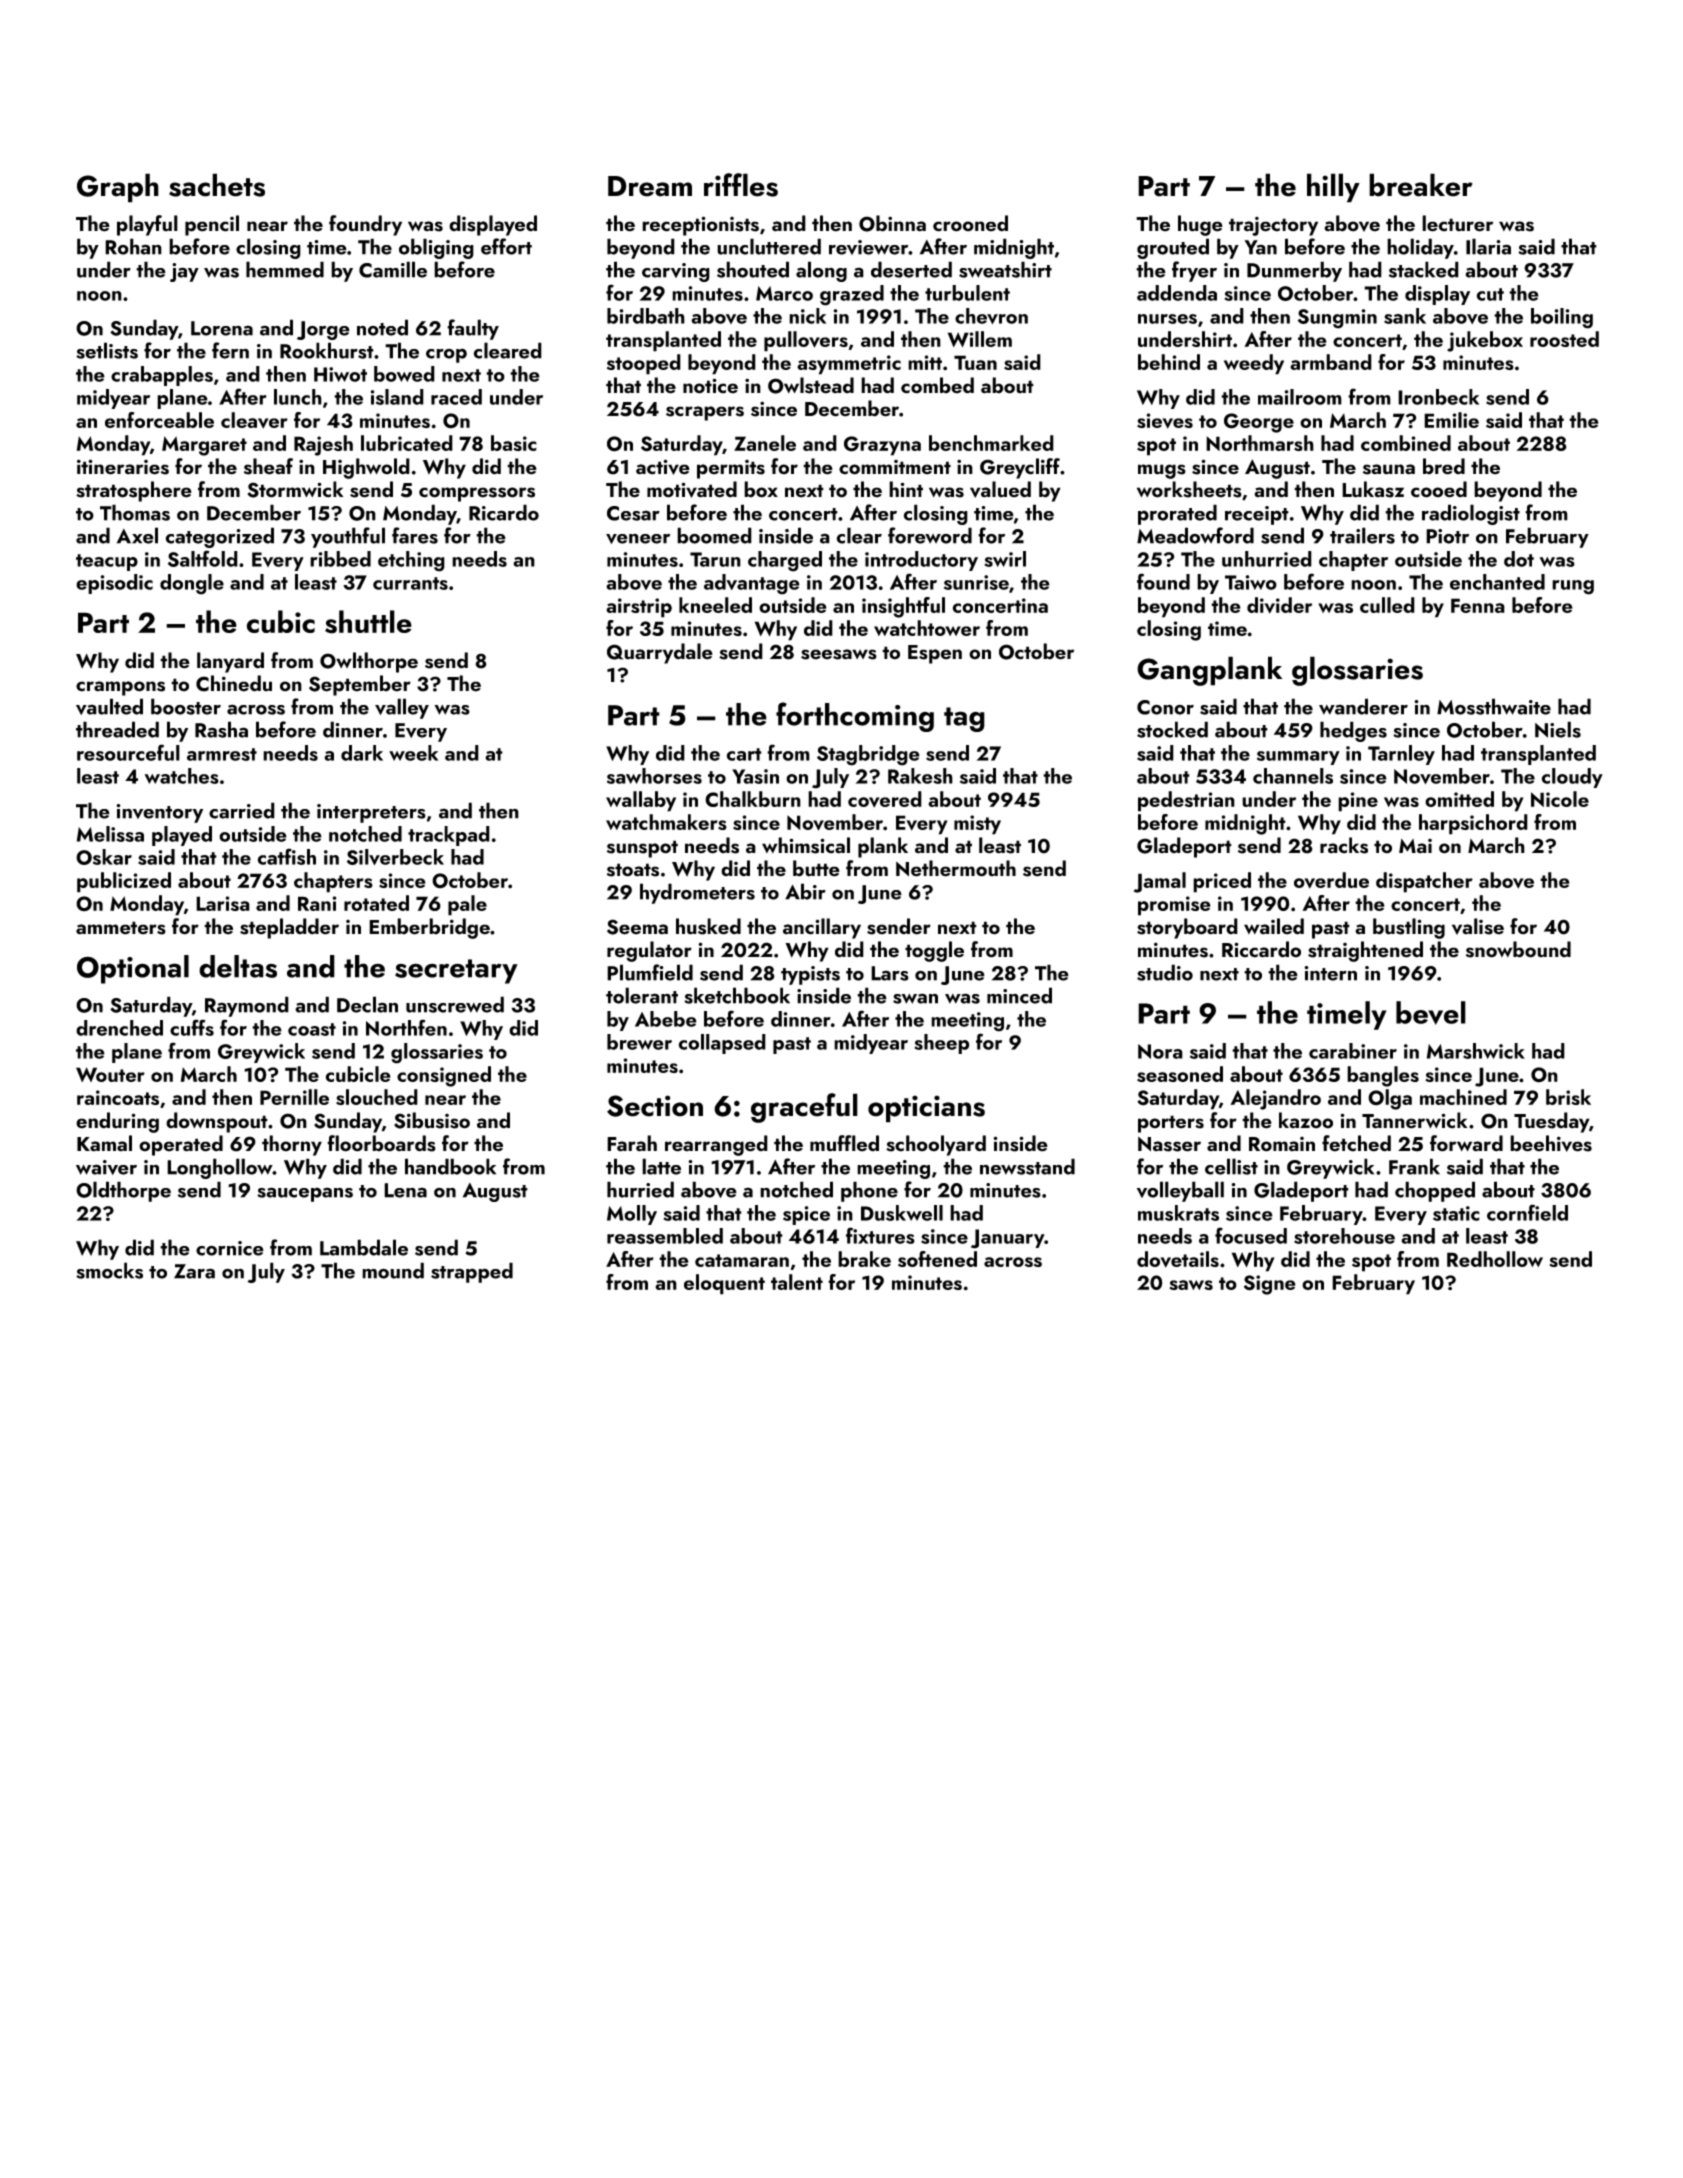 The image size is (1683, 2178). I want to click on Stagbridge, so click(868, 755).
